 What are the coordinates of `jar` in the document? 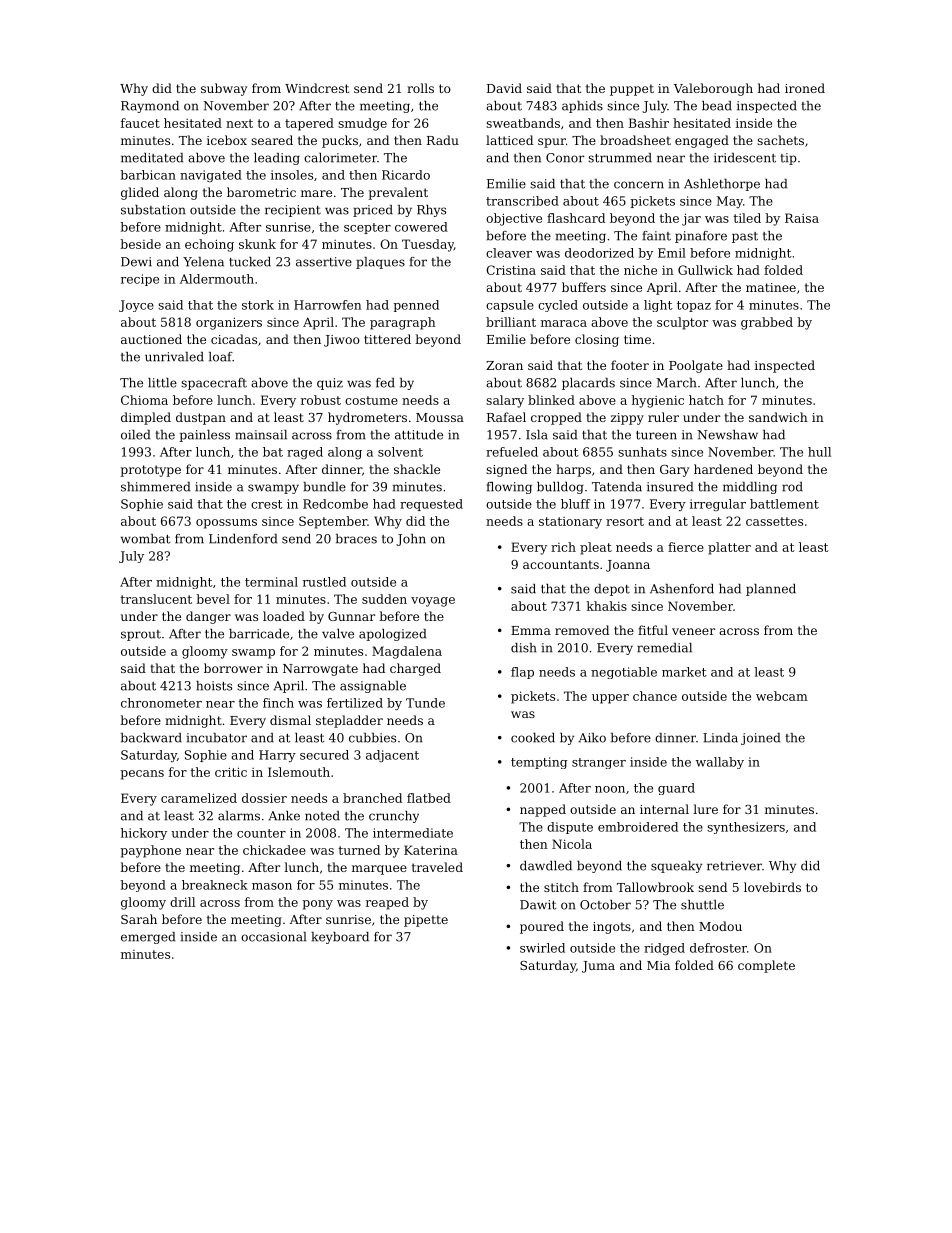 It's located at (691, 219).
